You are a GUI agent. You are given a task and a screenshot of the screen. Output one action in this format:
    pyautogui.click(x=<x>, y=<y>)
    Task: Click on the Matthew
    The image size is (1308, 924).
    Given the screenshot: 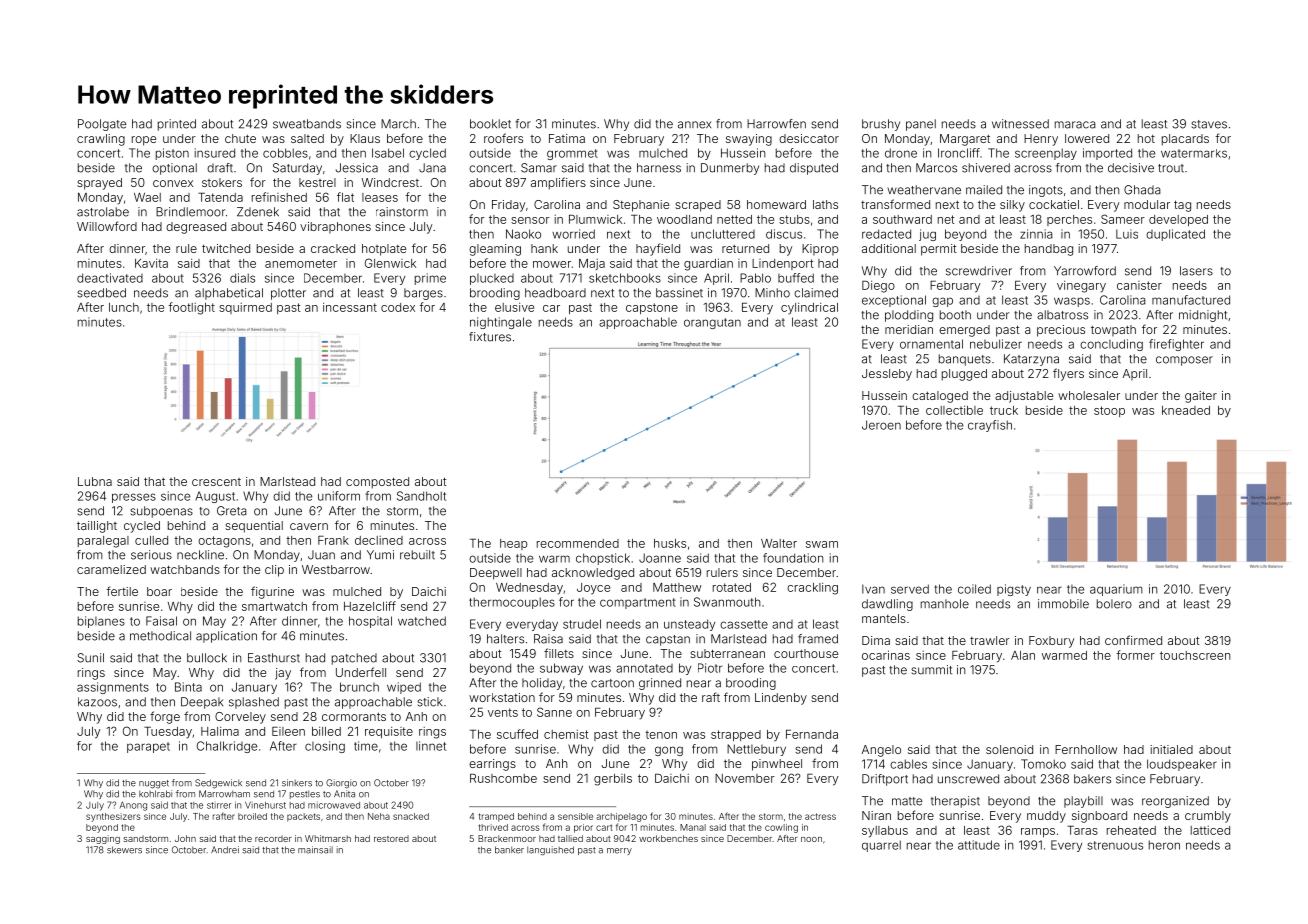 What is the action you would take?
    pyautogui.click(x=677, y=587)
